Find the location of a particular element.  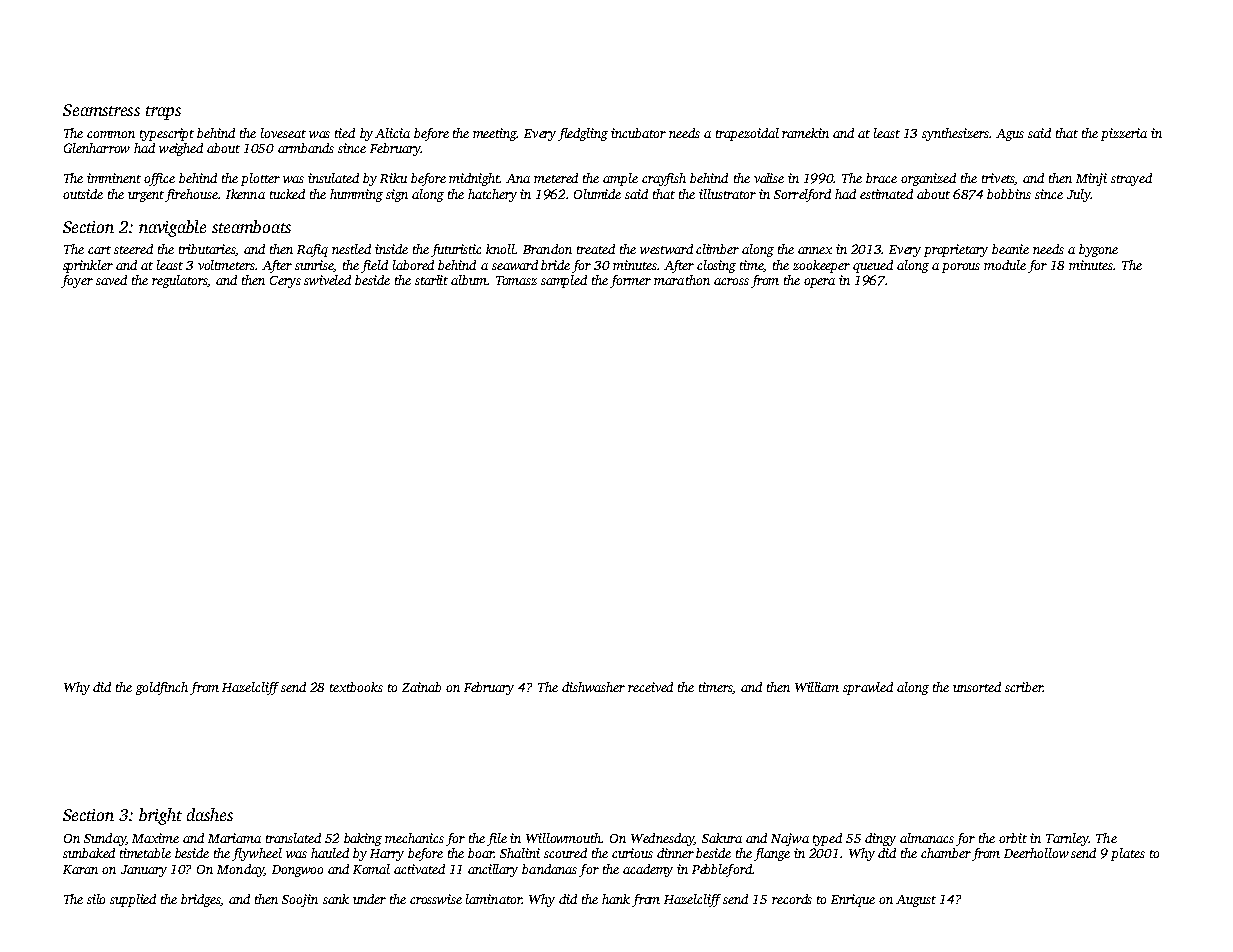

ancillary is located at coordinates (493, 870).
